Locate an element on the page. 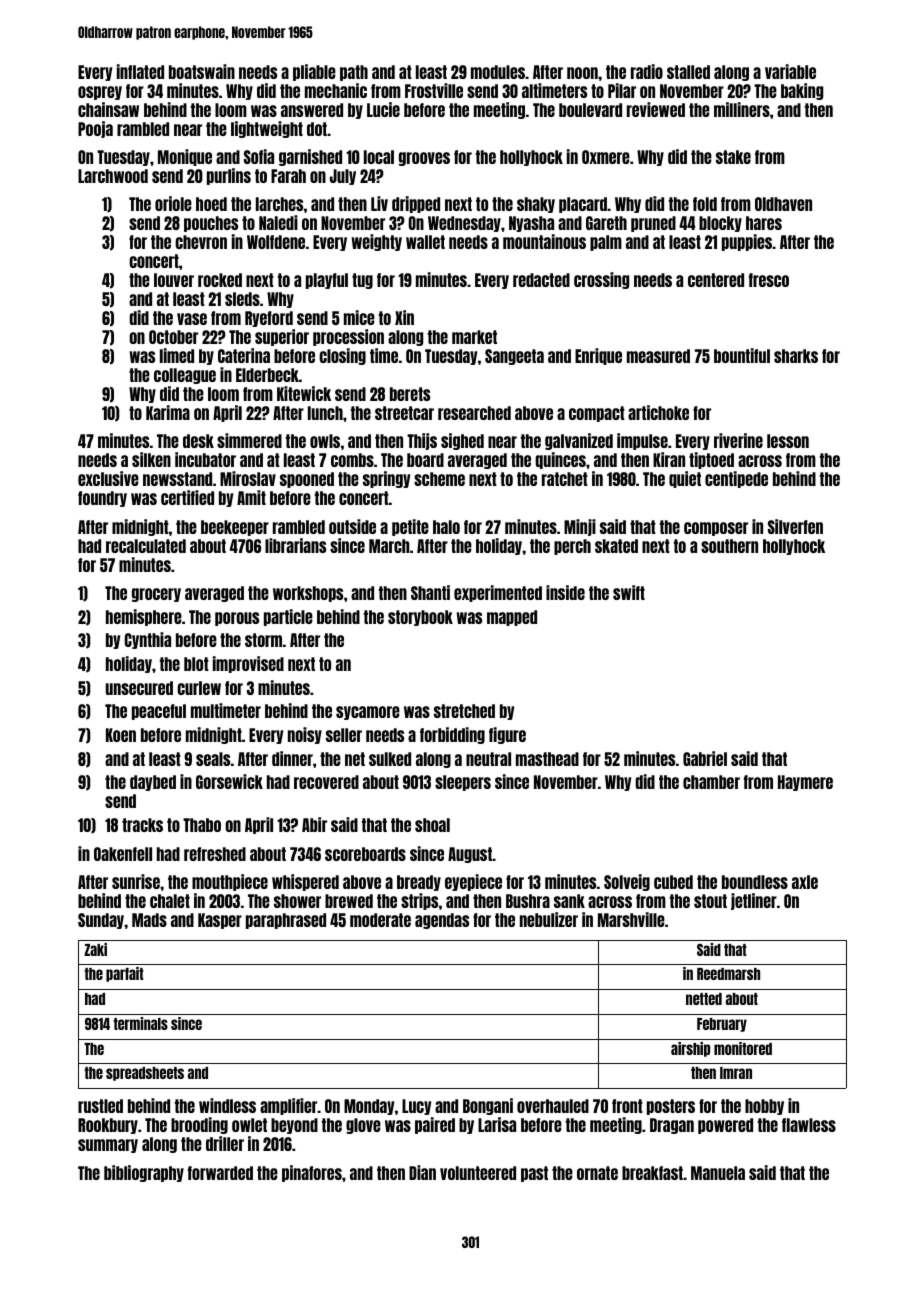 The image size is (924, 1308). fresco is located at coordinates (769, 280).
